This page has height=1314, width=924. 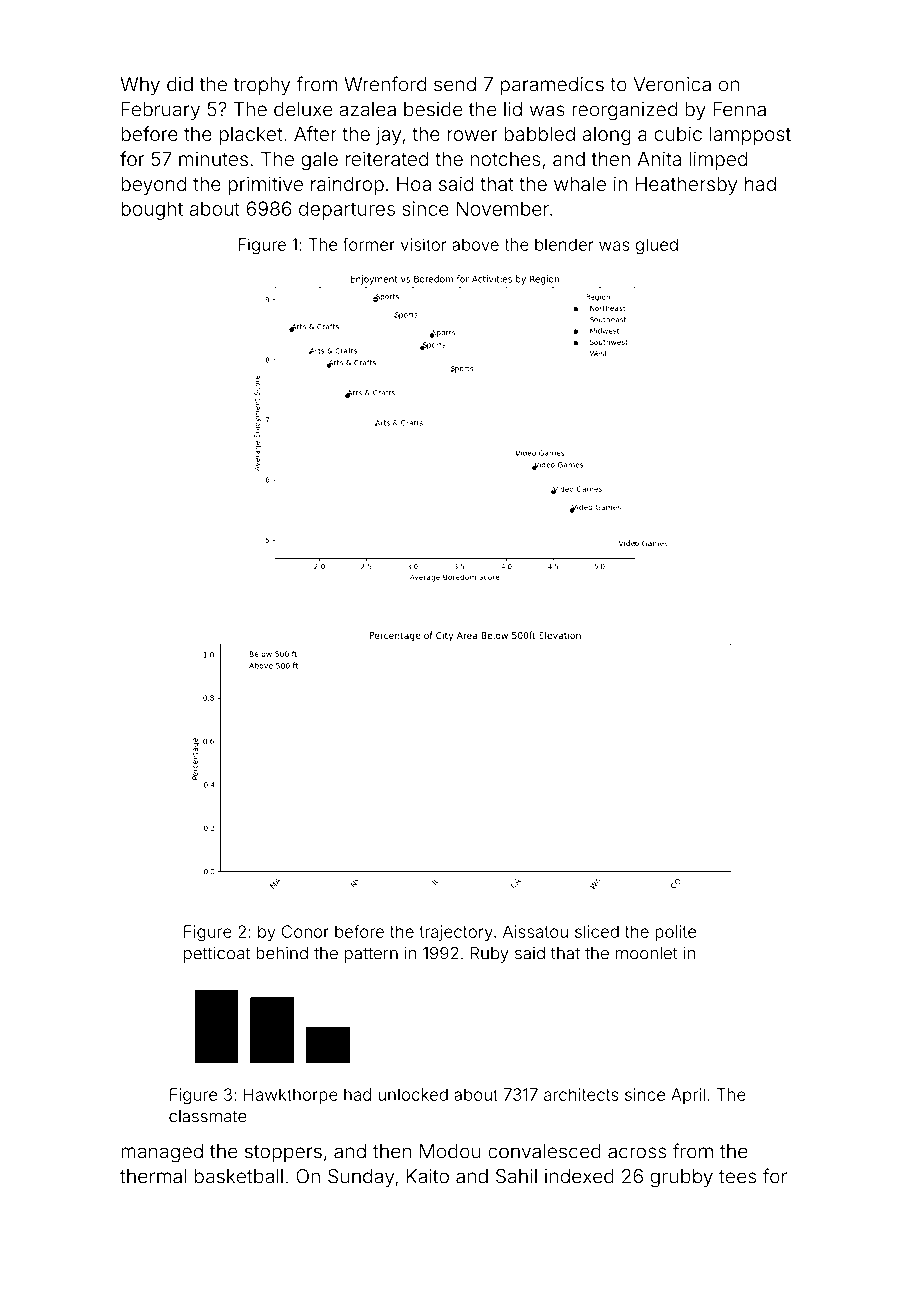 I want to click on Conor, so click(x=305, y=931).
